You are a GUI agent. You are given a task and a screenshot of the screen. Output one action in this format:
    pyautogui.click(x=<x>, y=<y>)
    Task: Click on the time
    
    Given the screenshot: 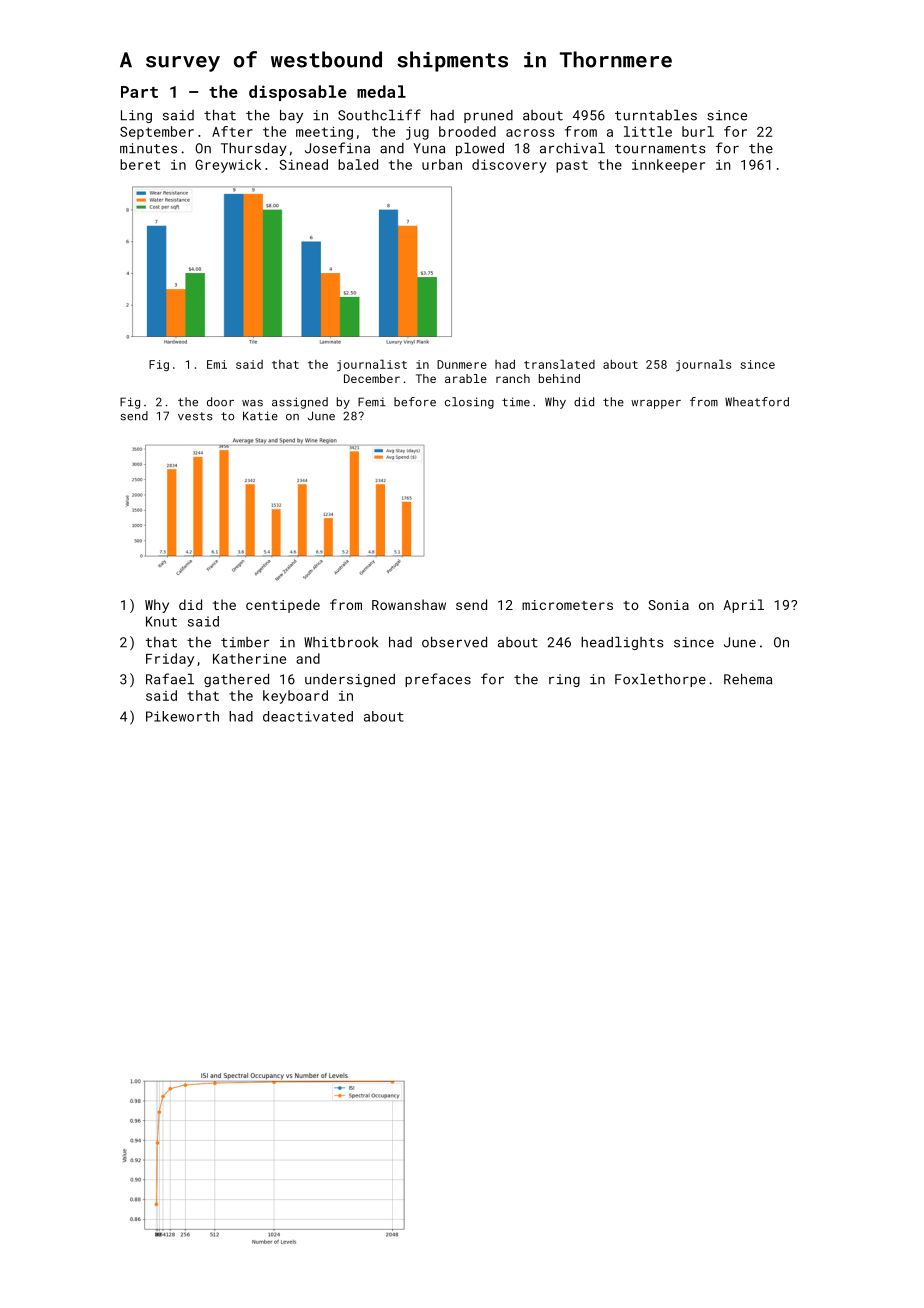 What is the action you would take?
    pyautogui.click(x=516, y=402)
